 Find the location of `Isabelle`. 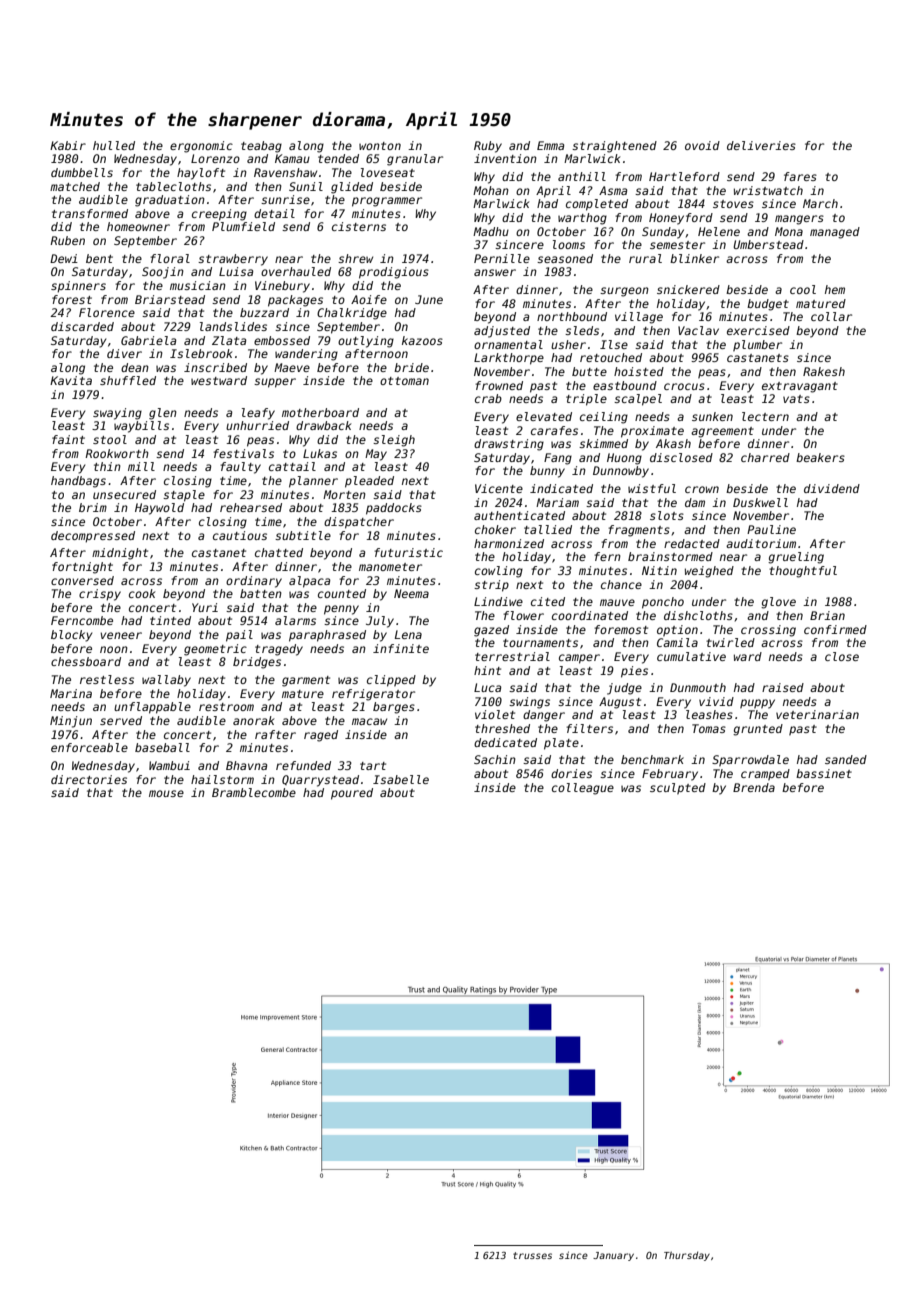

Isabelle is located at coordinates (401, 779).
